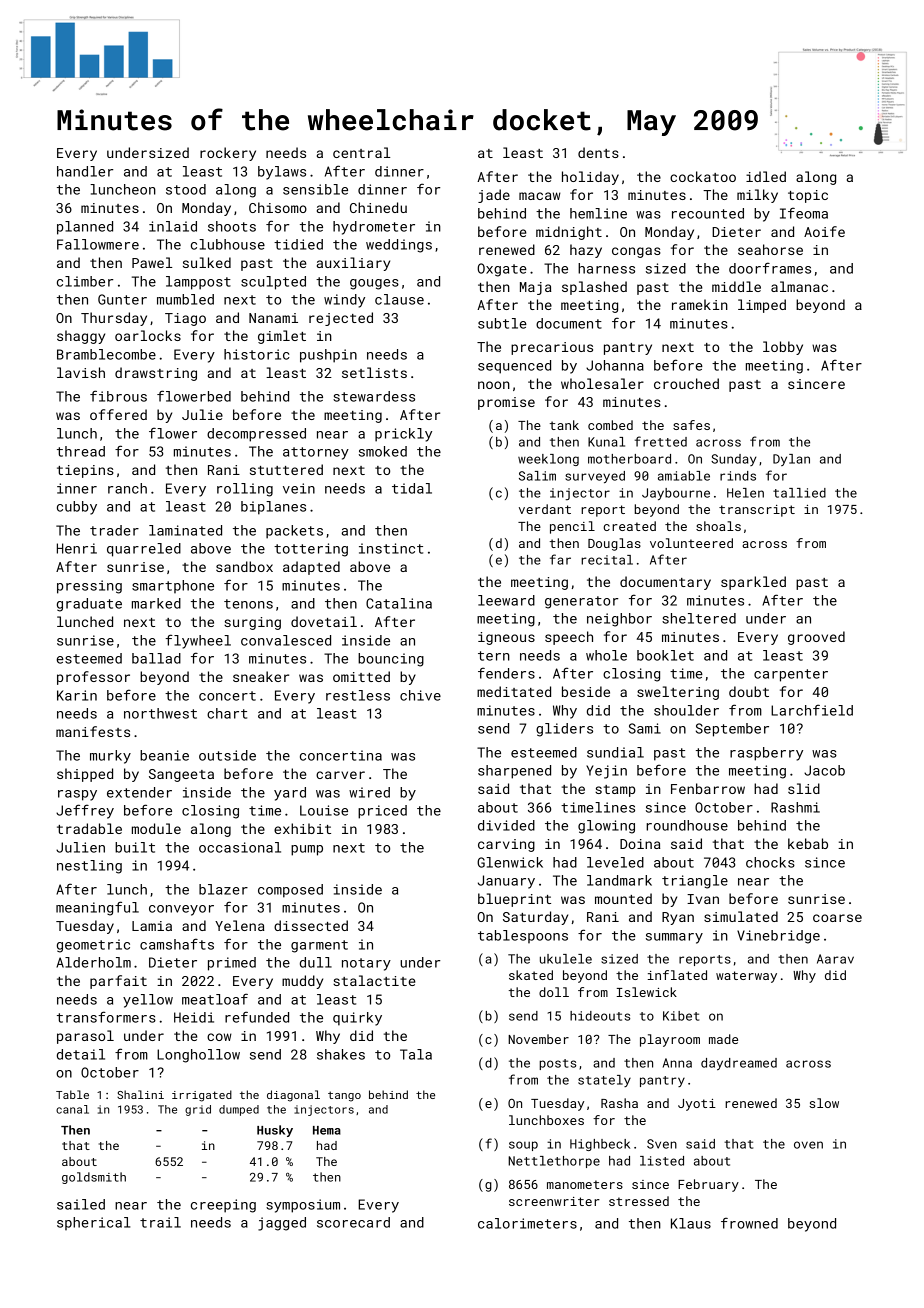 The height and width of the document is (1308, 924). Describe the element at coordinates (261, 676) in the document. I see `sneaker` at that location.
